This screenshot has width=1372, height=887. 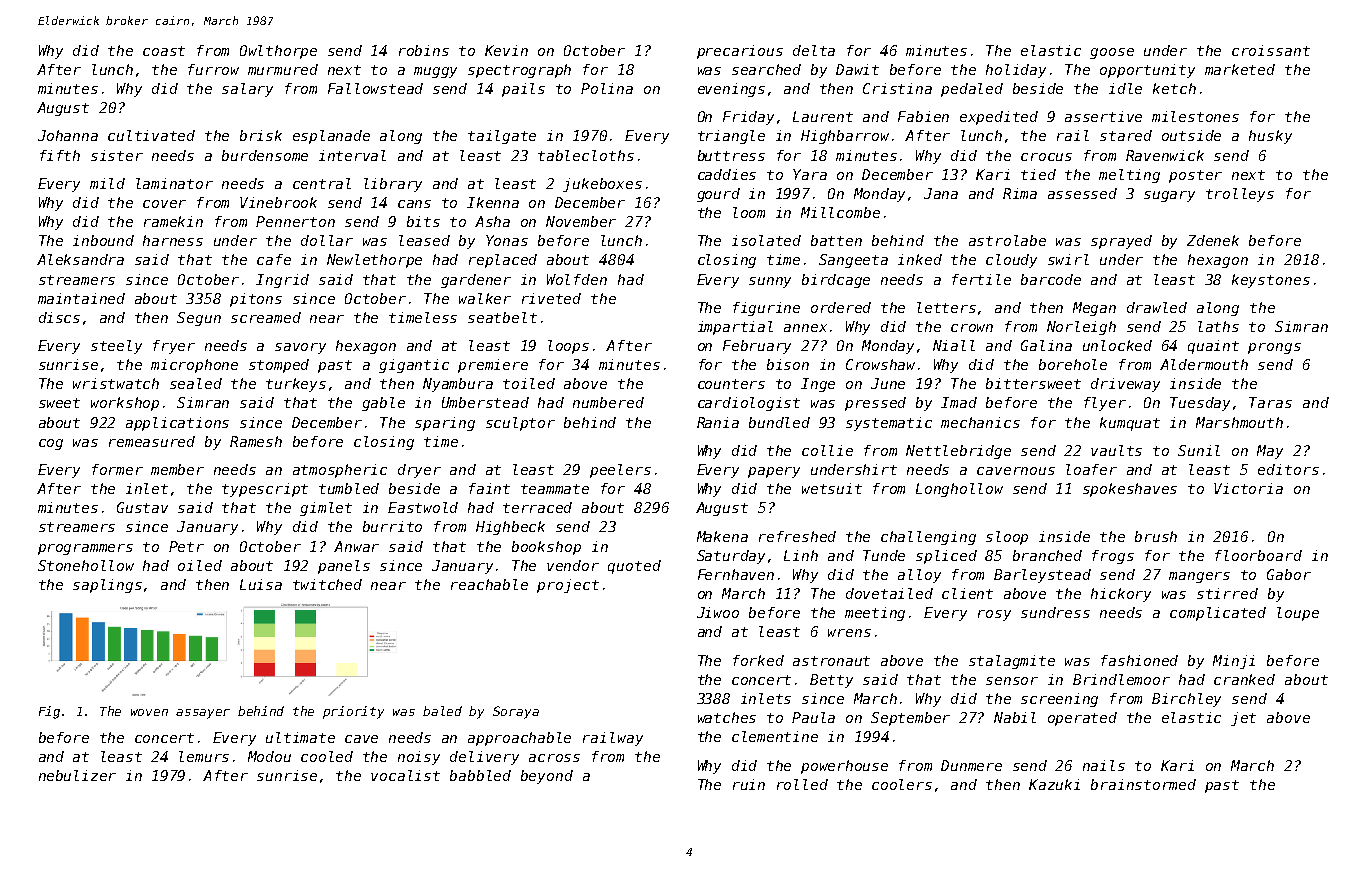 What do you see at coordinates (814, 50) in the screenshot?
I see `delta` at bounding box center [814, 50].
